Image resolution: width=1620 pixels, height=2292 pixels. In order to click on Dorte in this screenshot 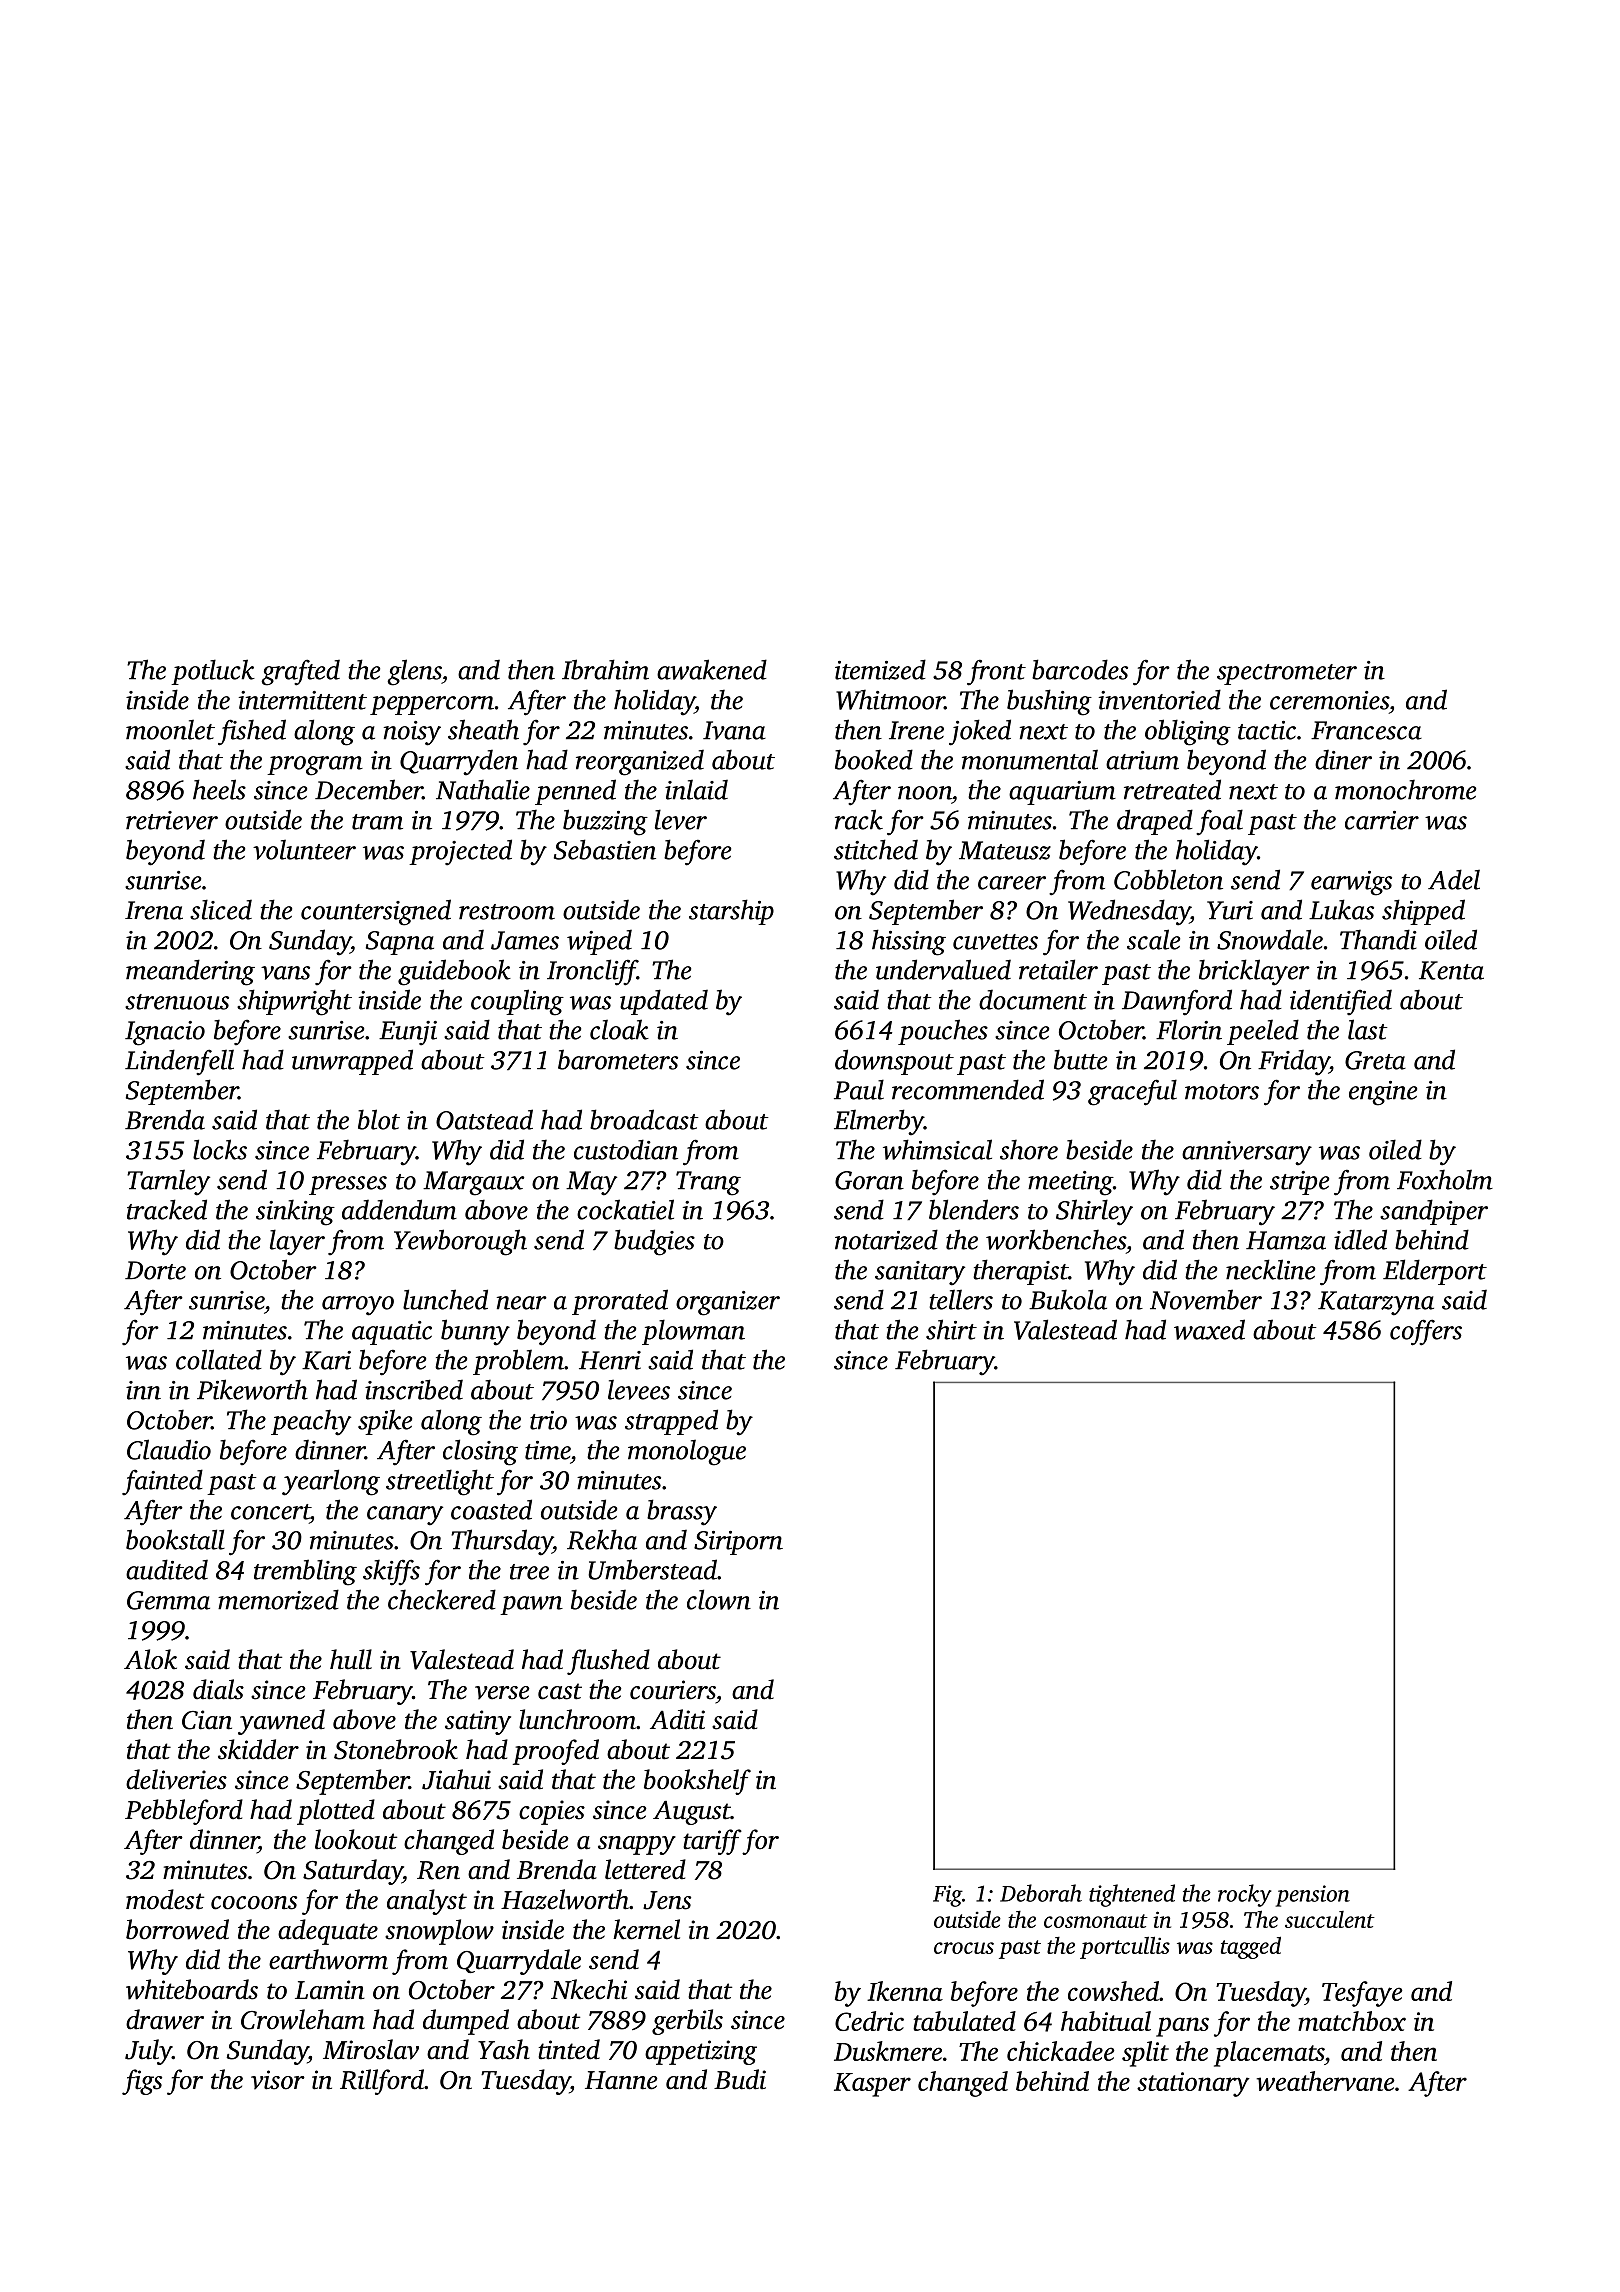, I will do `click(155, 1270)`.
